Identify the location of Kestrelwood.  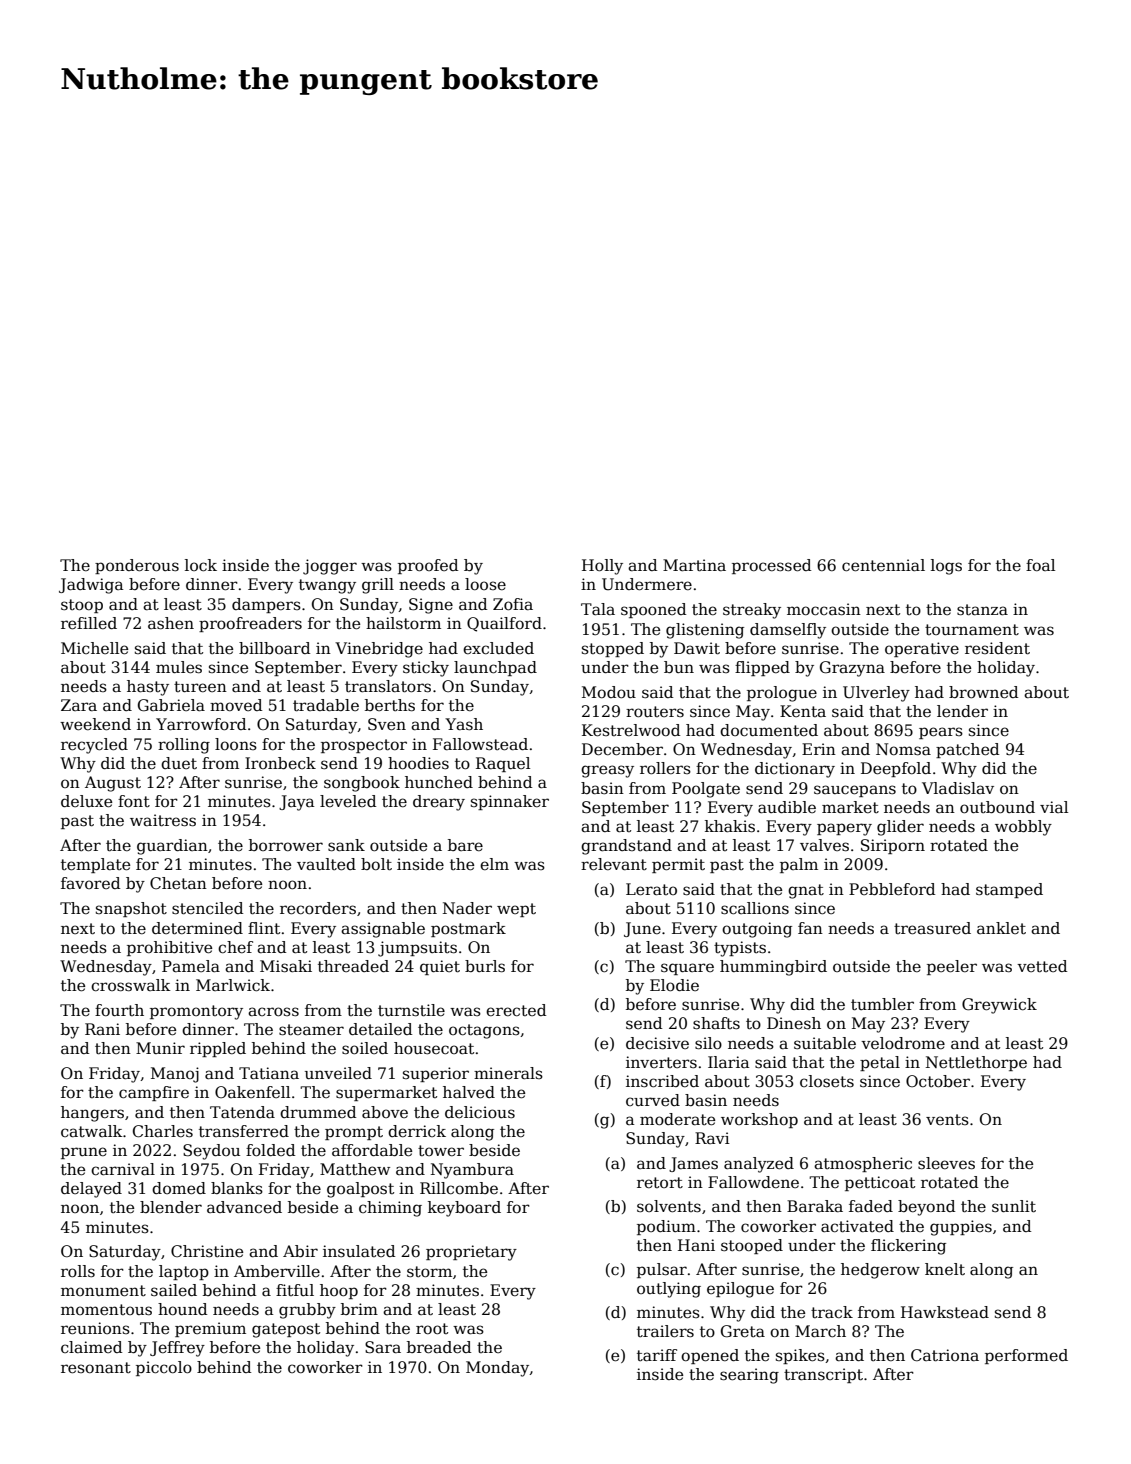
(631, 730).
